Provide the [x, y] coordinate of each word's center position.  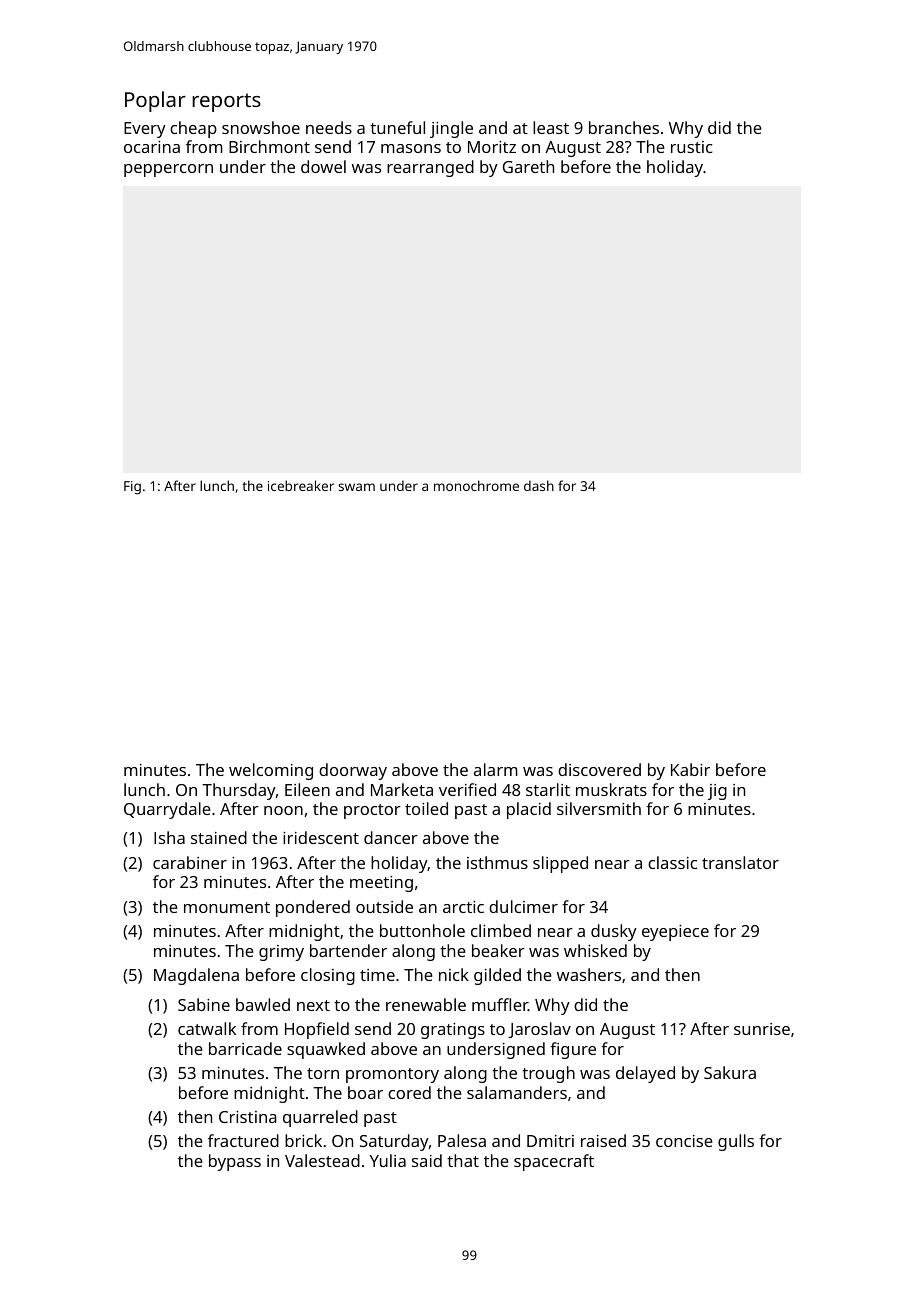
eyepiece [675, 933]
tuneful [397, 127]
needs [329, 127]
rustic [691, 147]
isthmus [497, 862]
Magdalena [196, 976]
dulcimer [523, 906]
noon [283, 810]
